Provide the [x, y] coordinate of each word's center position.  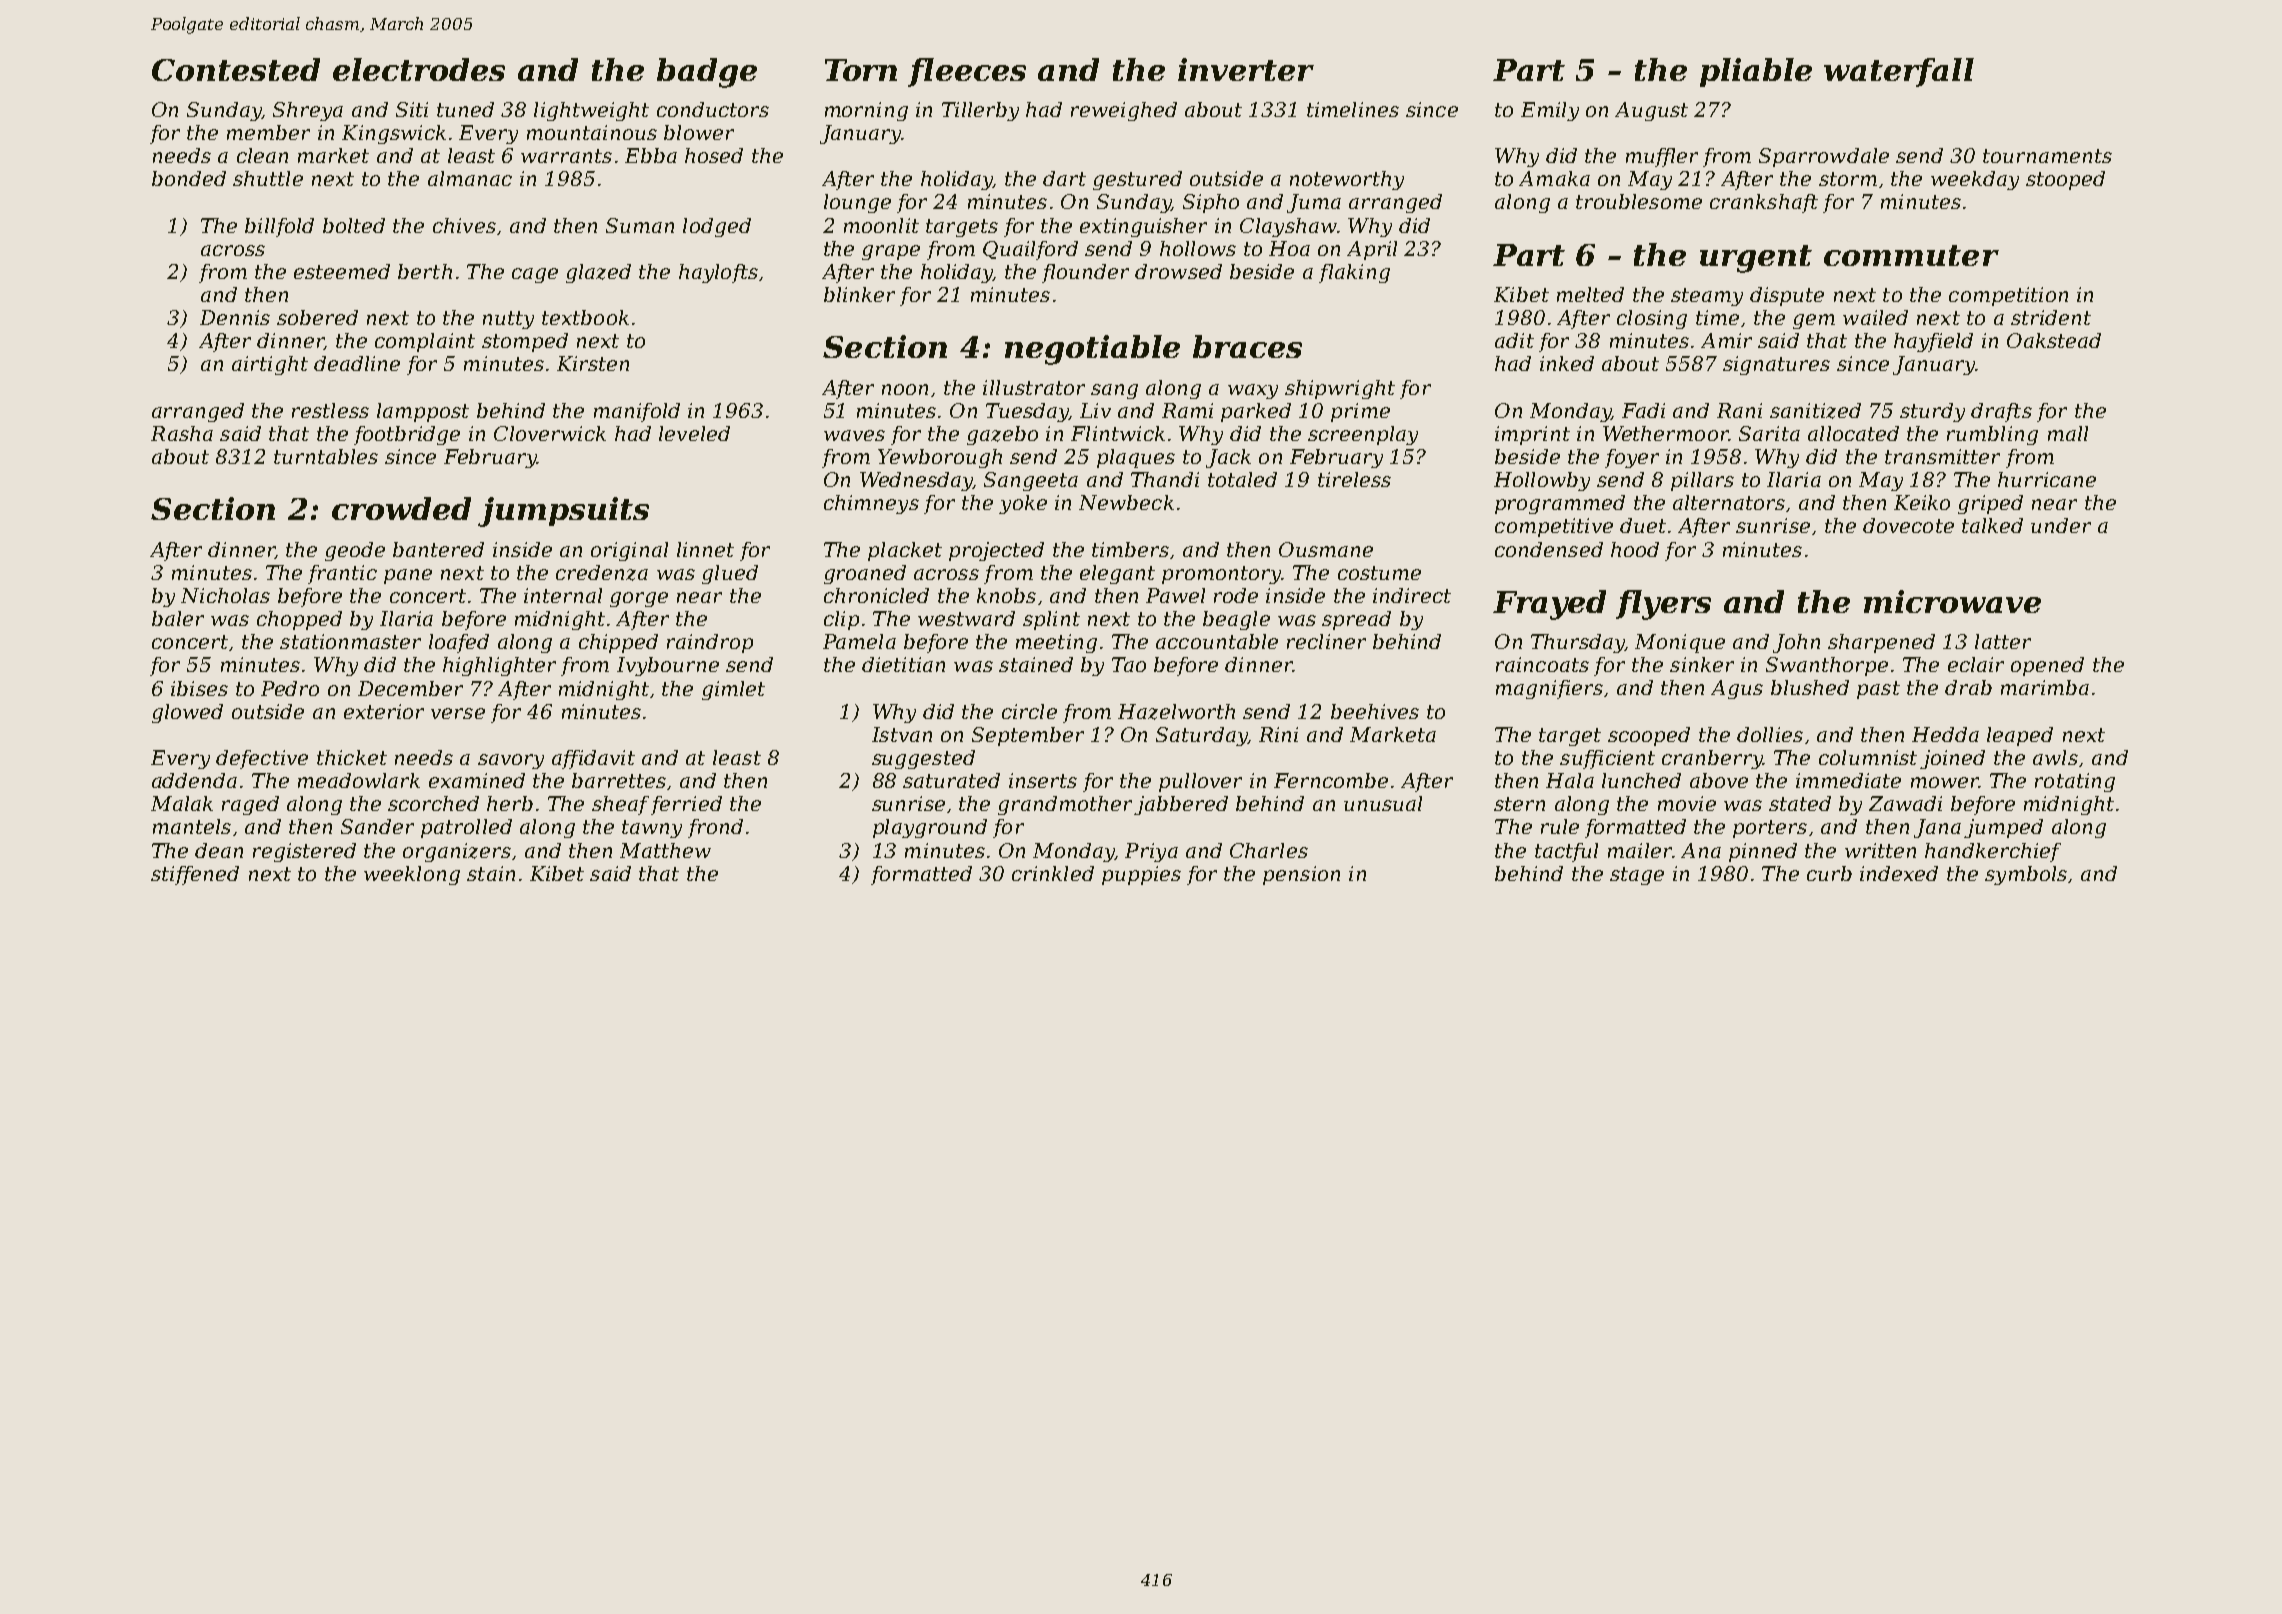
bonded [189, 178]
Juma [1314, 203]
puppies [1141, 875]
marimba [2045, 687]
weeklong [412, 875]
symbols [2026, 875]
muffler [1662, 157]
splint [1051, 620]
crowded [401, 508]
